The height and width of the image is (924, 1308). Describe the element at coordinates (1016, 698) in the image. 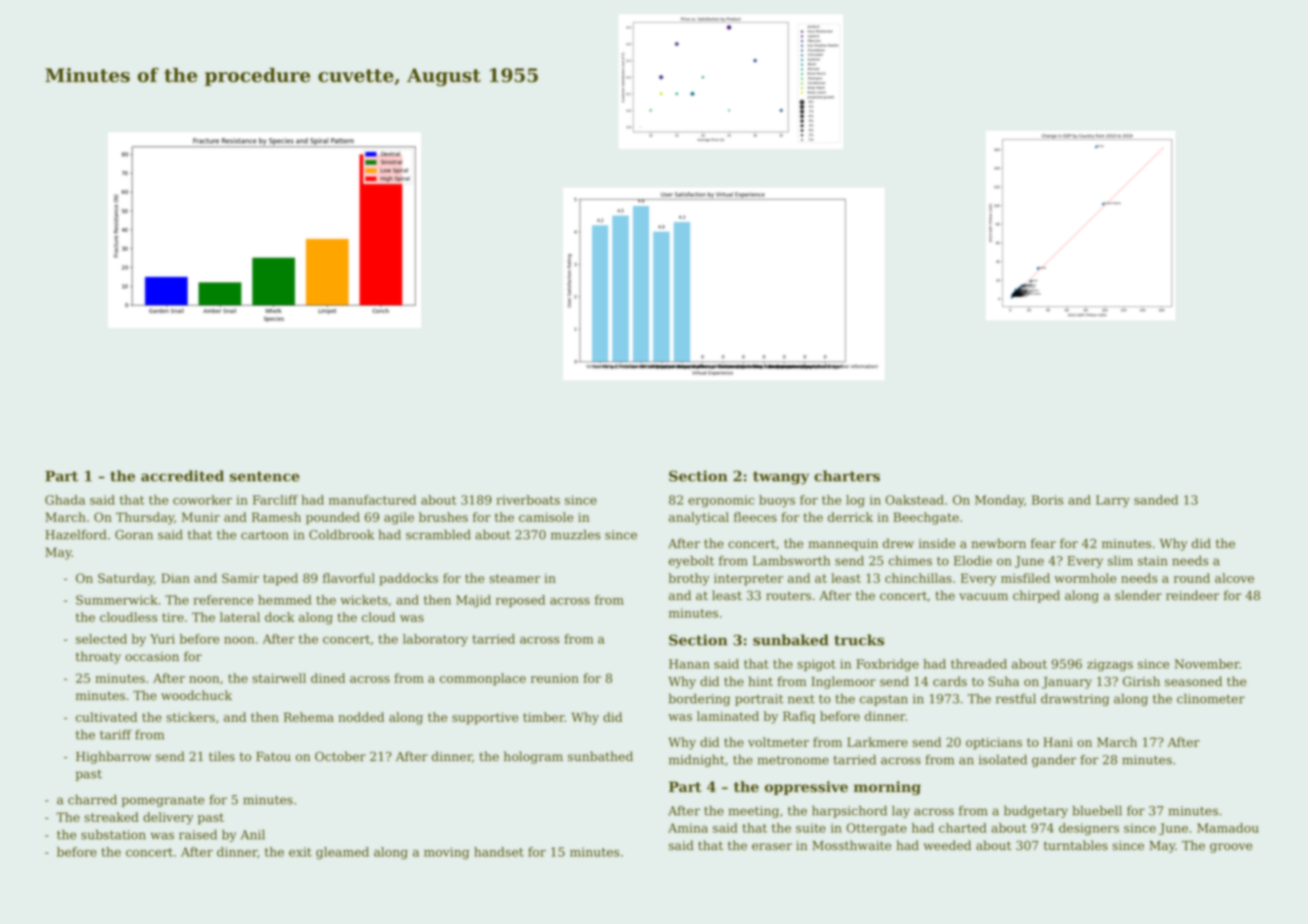

I see `restful` at that location.
